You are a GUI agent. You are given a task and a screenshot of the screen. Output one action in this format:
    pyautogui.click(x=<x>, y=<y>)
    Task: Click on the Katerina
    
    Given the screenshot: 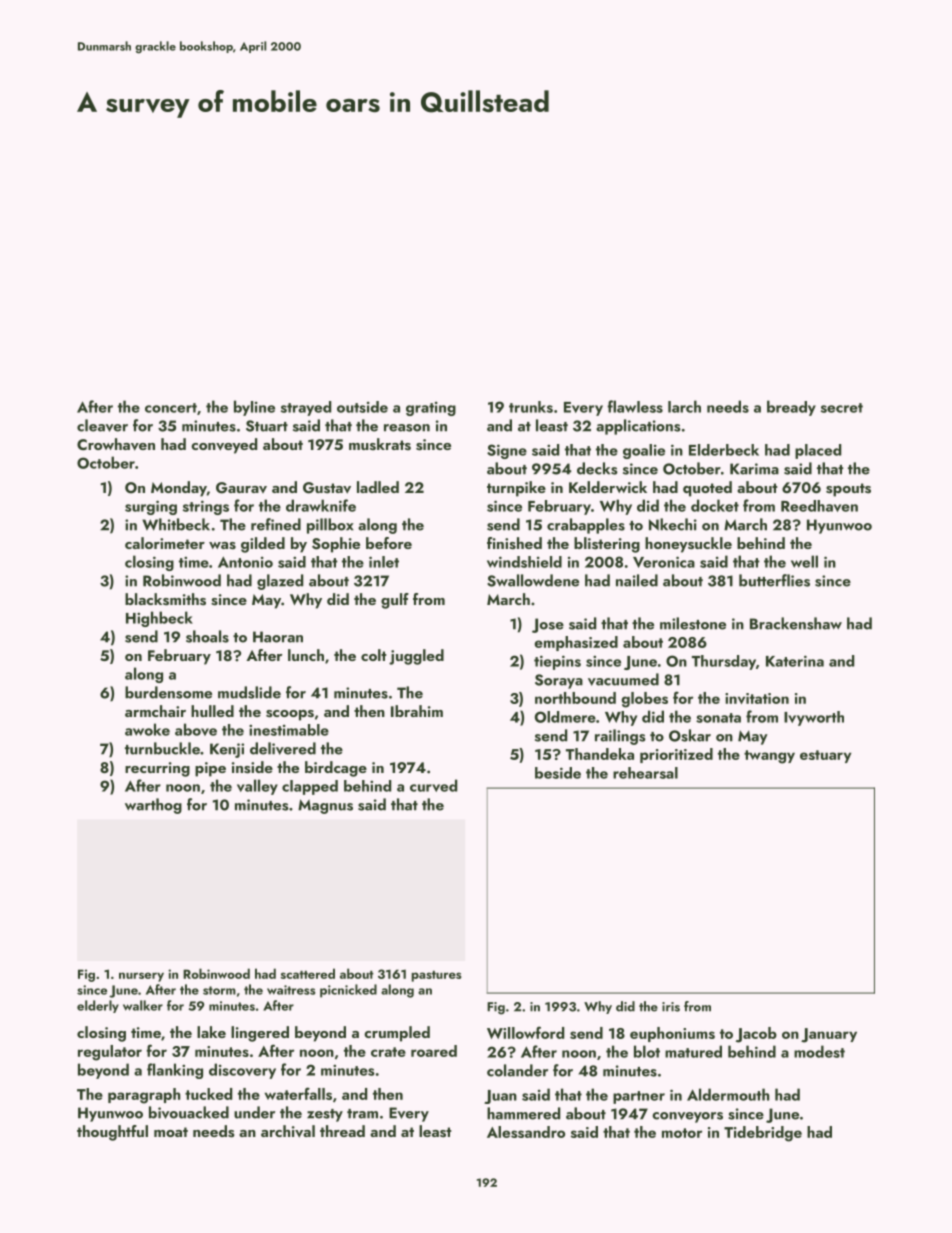 What is the action you would take?
    pyautogui.click(x=795, y=661)
